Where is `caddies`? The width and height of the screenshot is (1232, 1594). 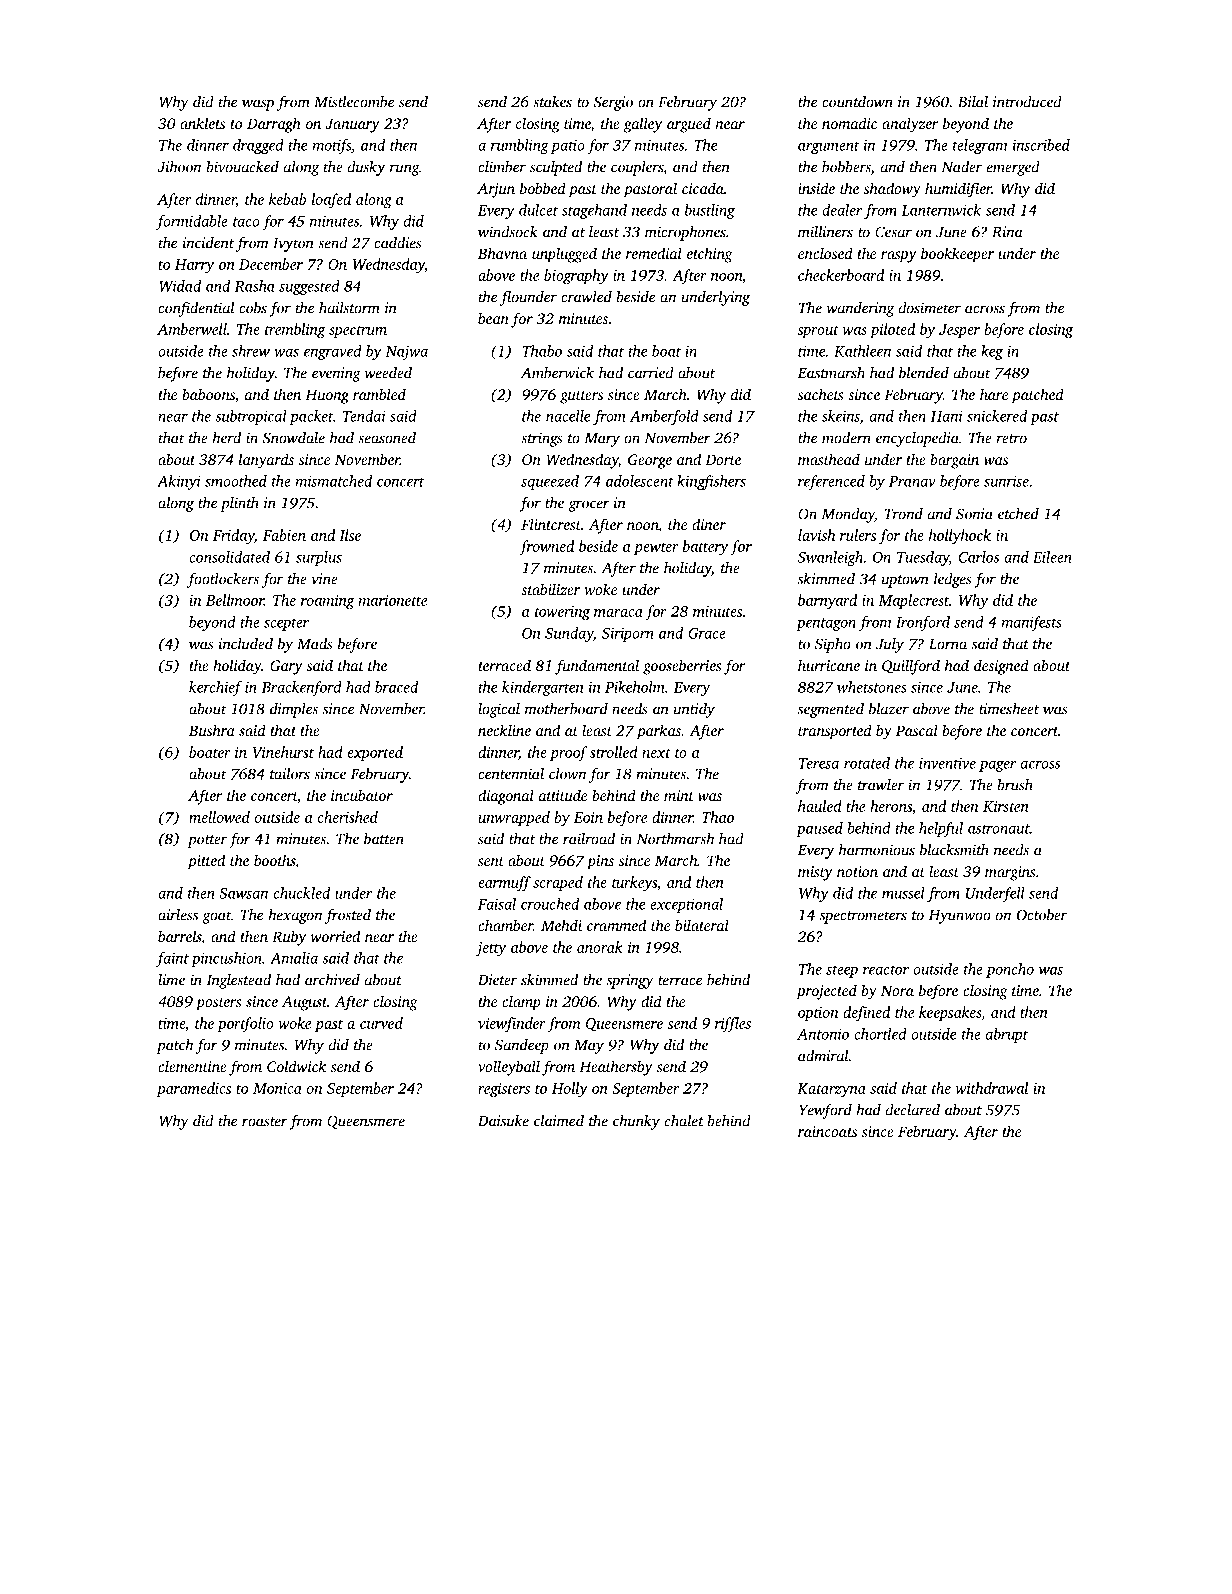
caddies is located at coordinates (398, 243).
